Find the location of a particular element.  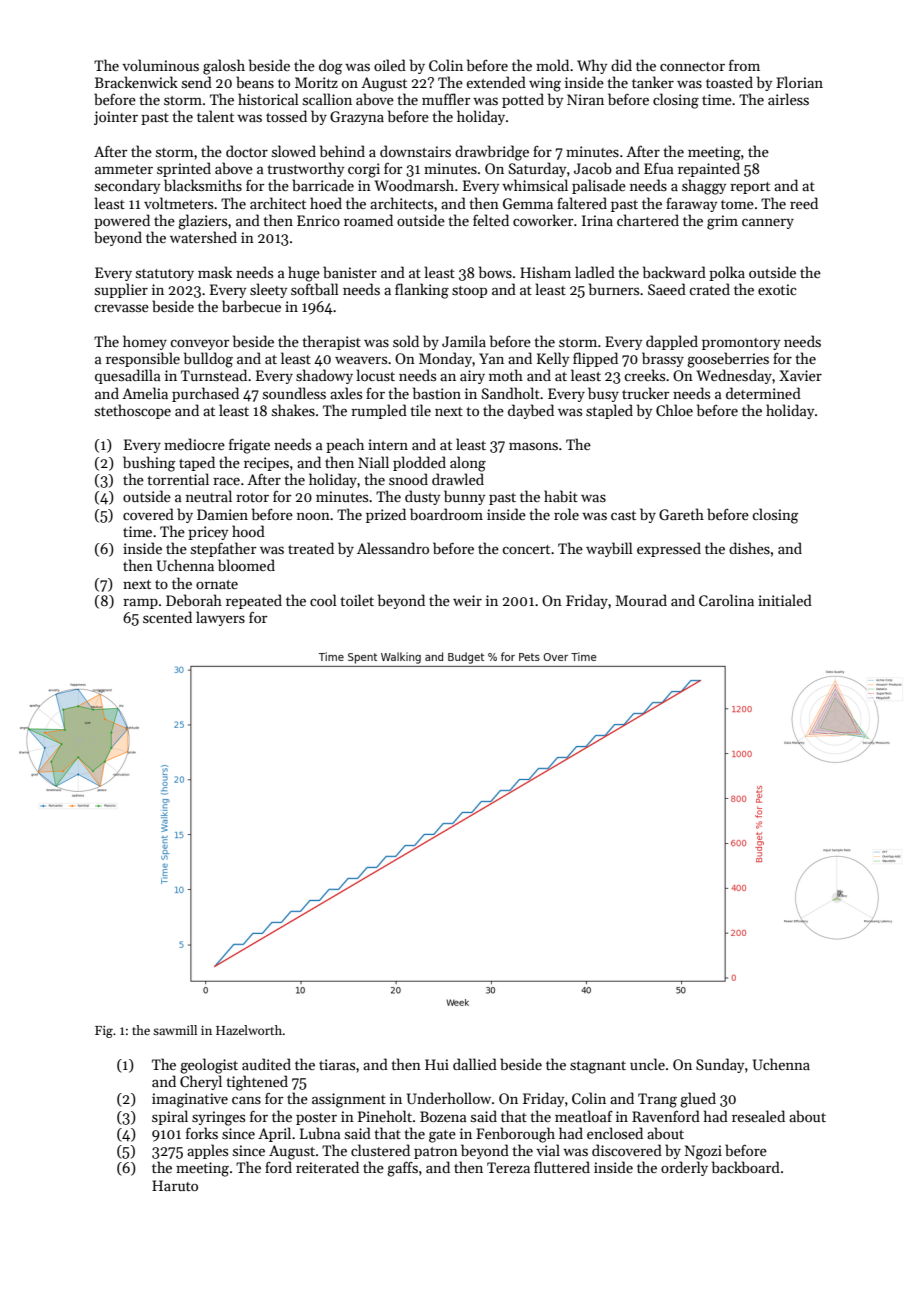

cannery is located at coordinates (768, 223).
